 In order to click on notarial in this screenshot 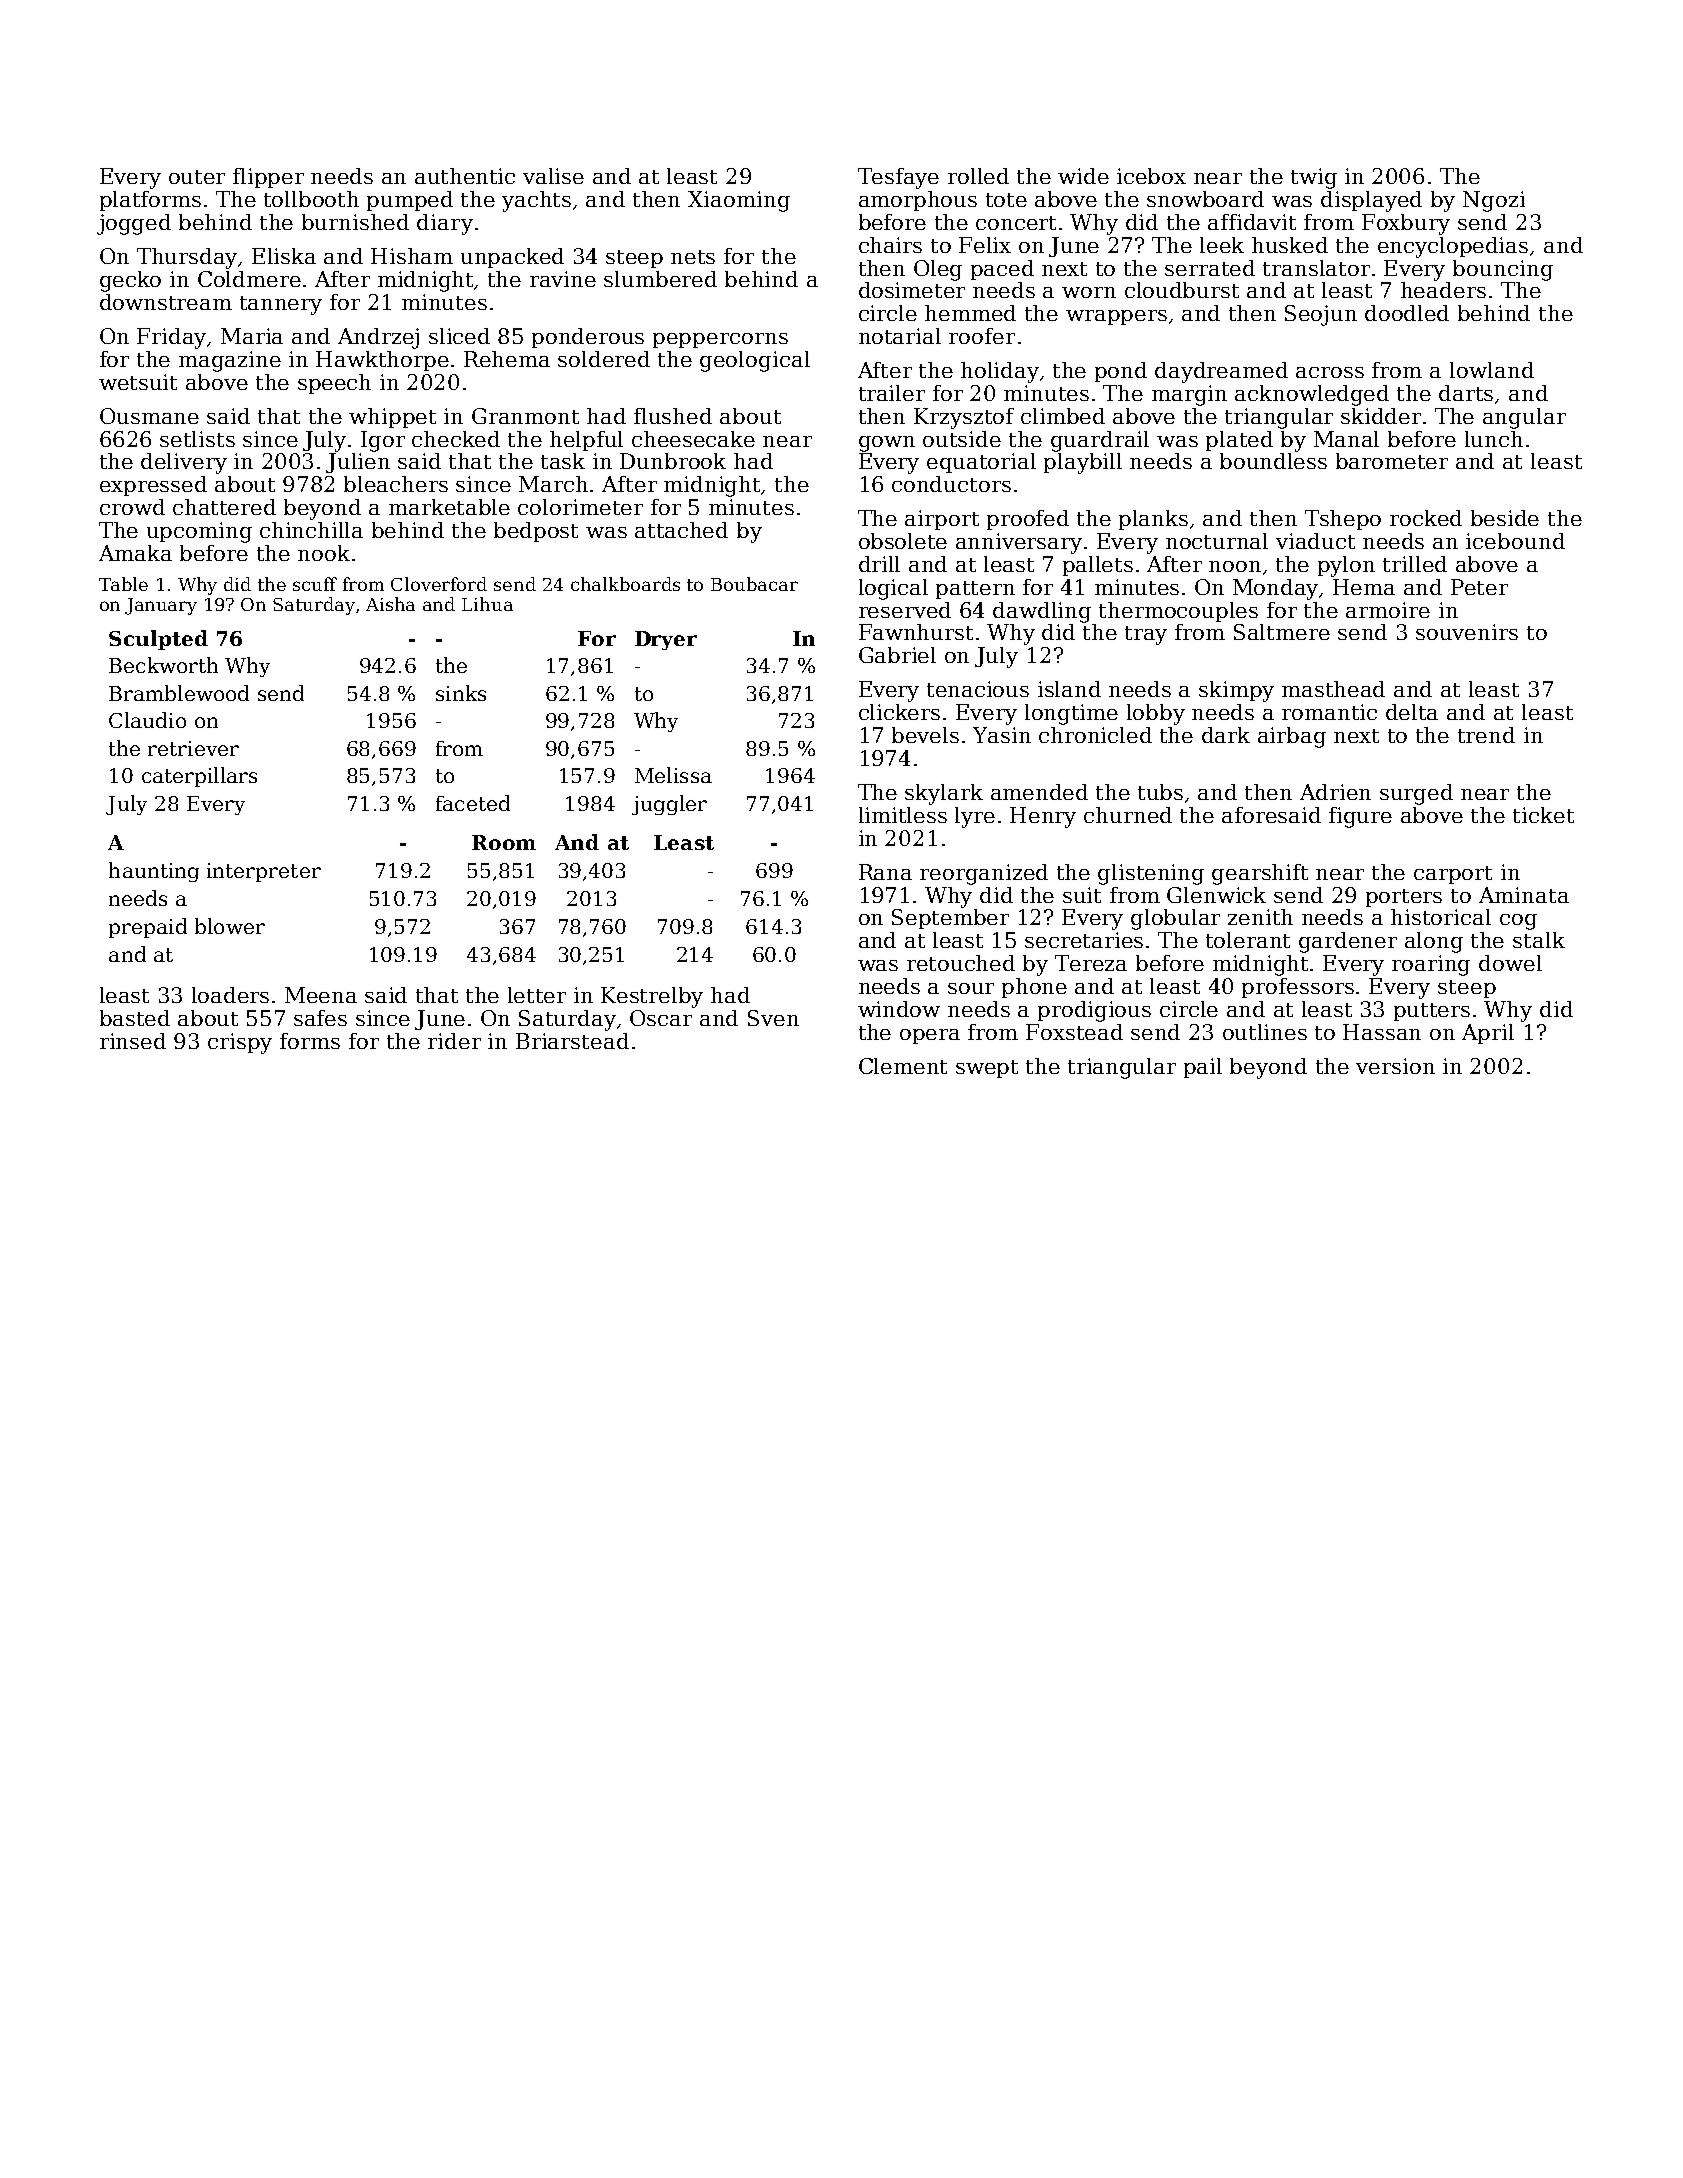, I will do `click(900, 336)`.
